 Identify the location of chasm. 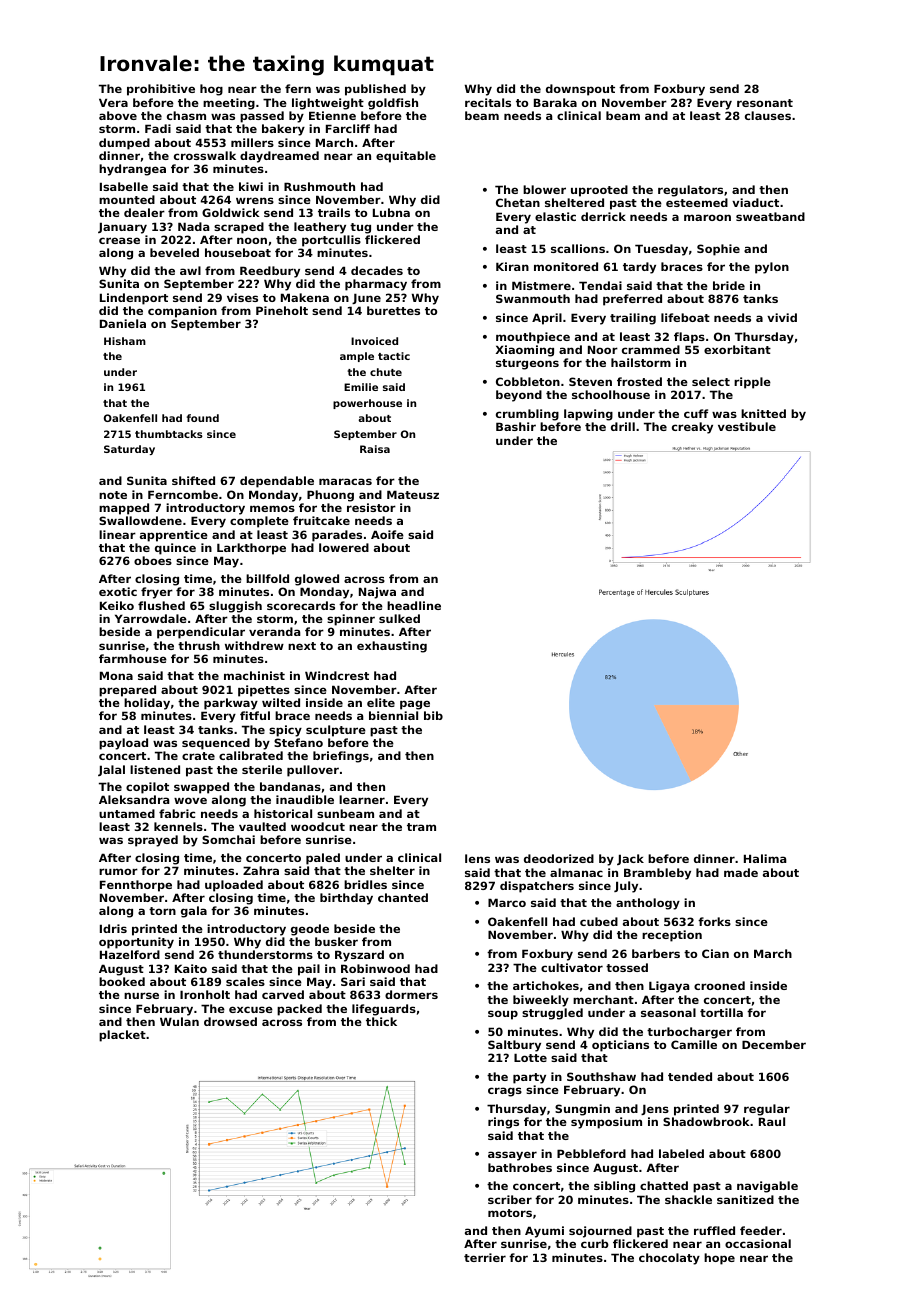
(186, 115).
